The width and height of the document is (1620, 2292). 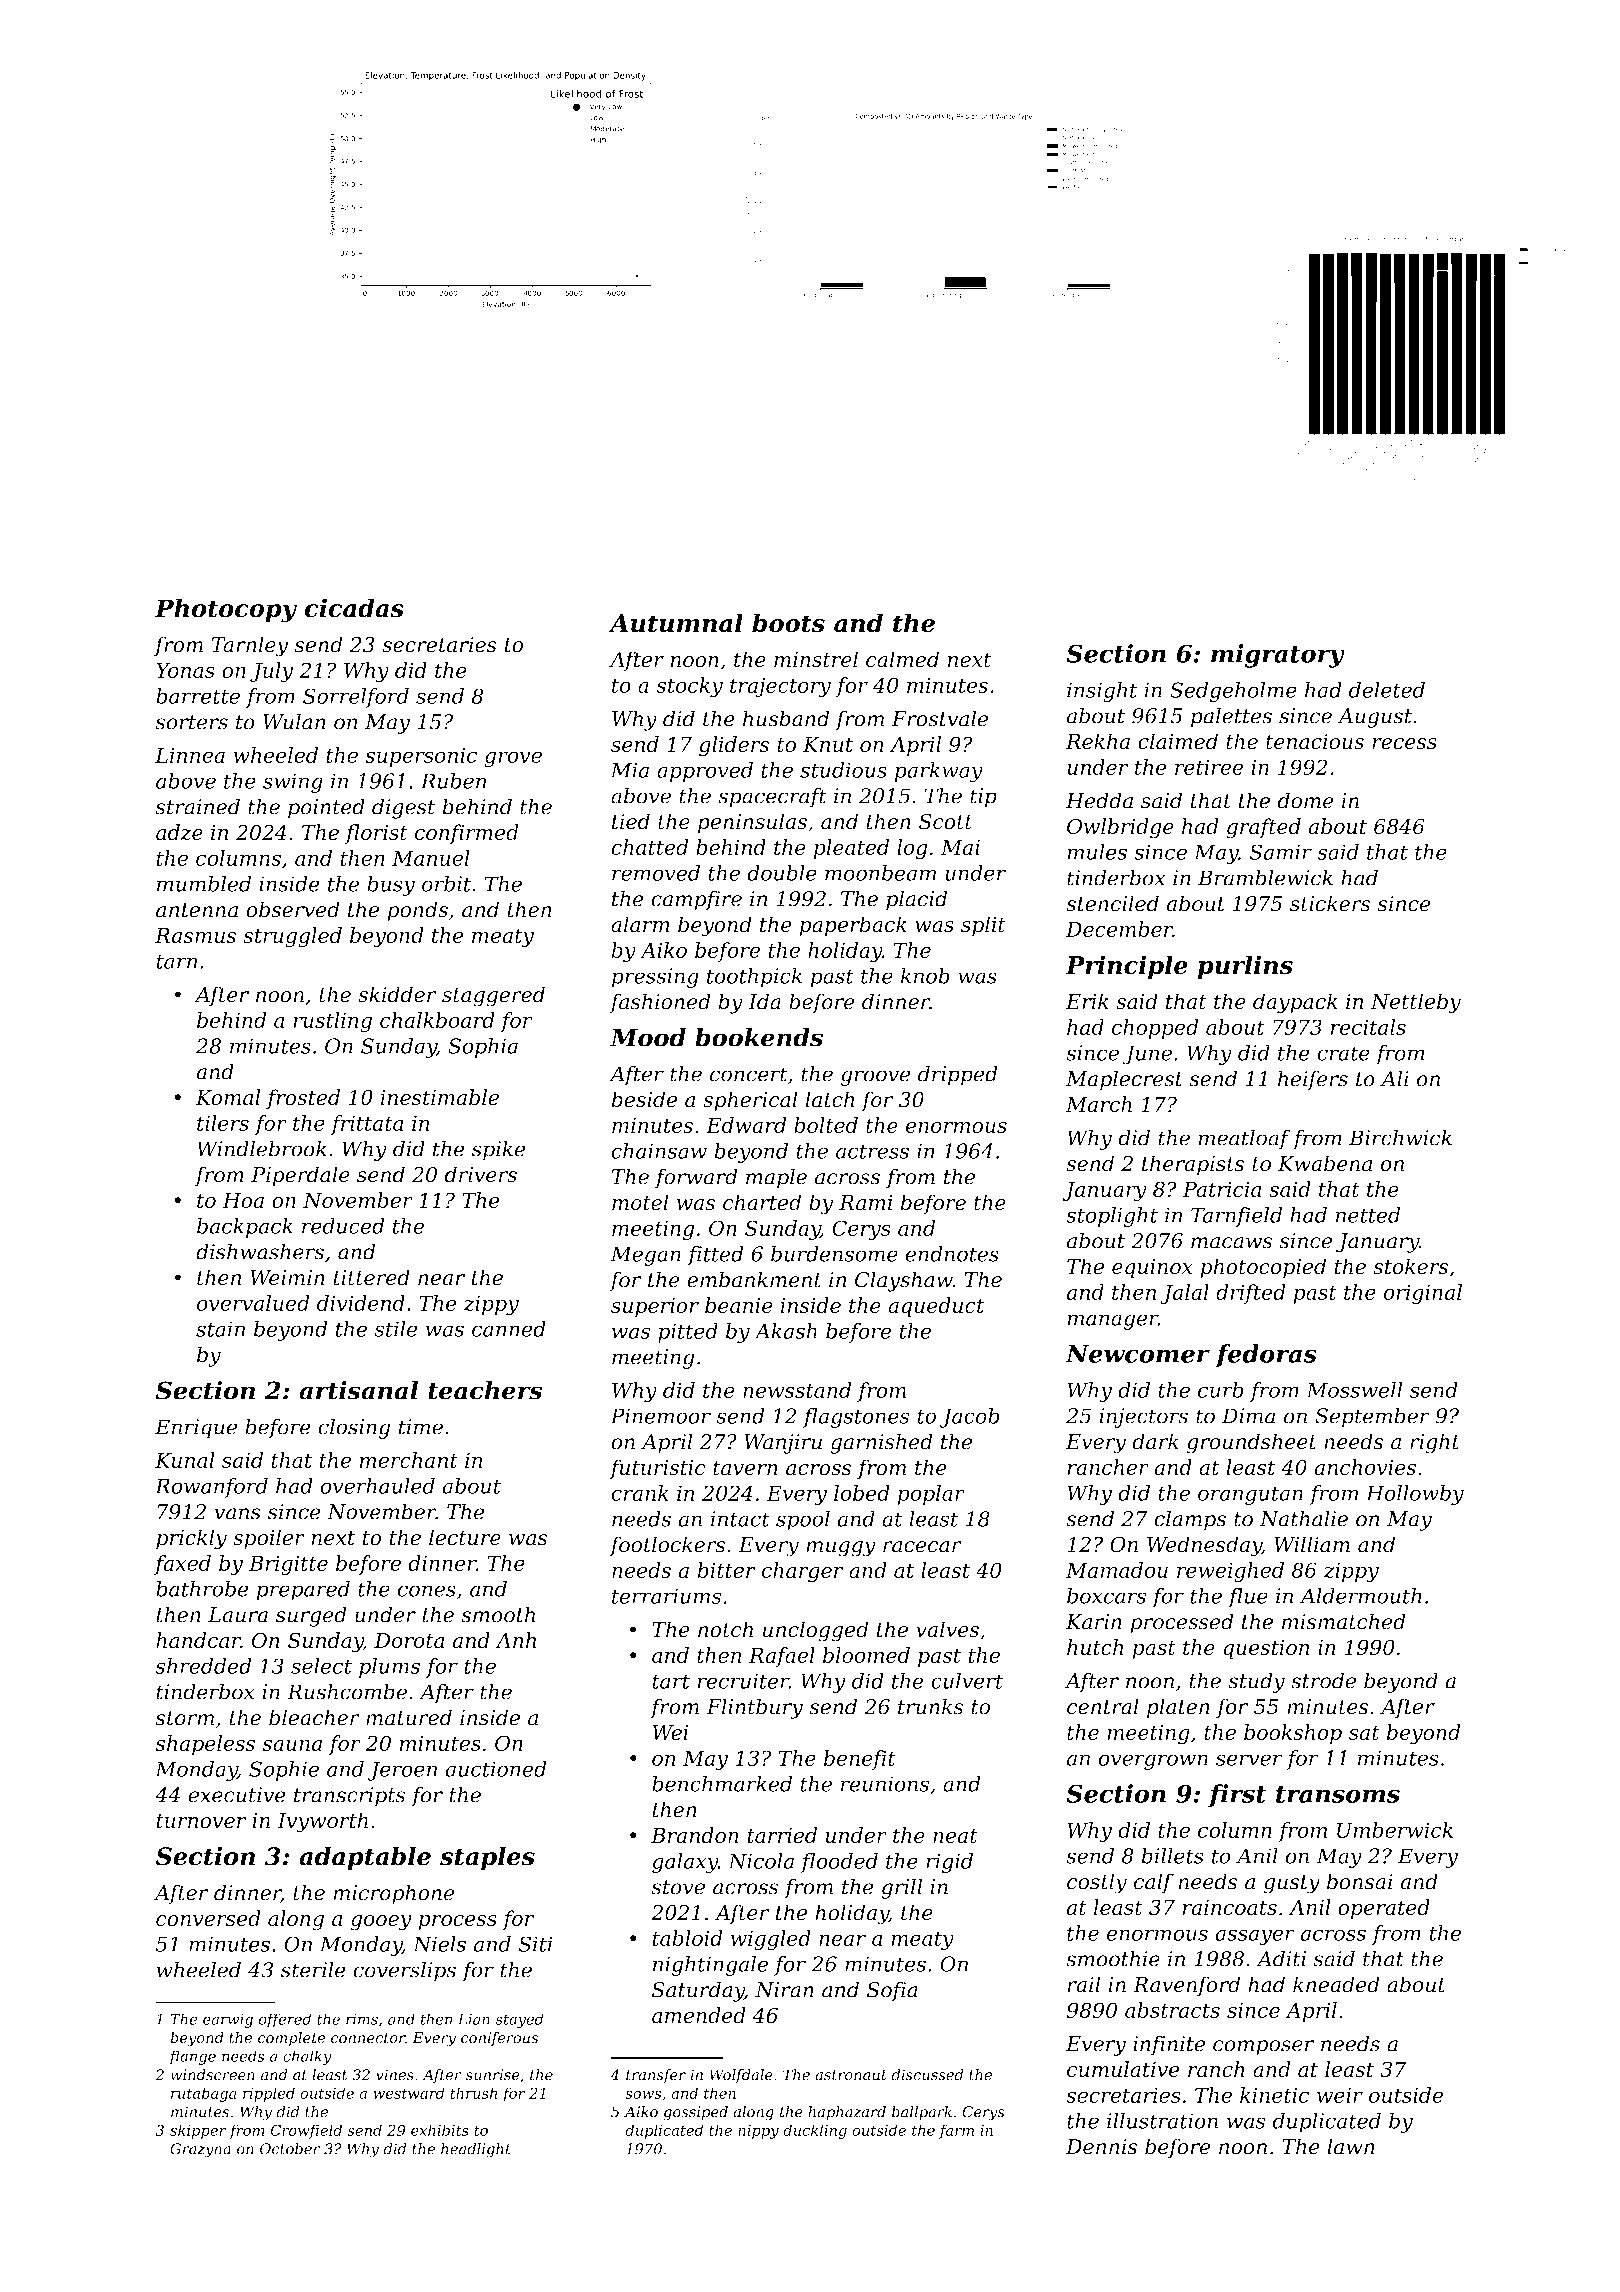 I want to click on stickers, so click(x=1330, y=903).
